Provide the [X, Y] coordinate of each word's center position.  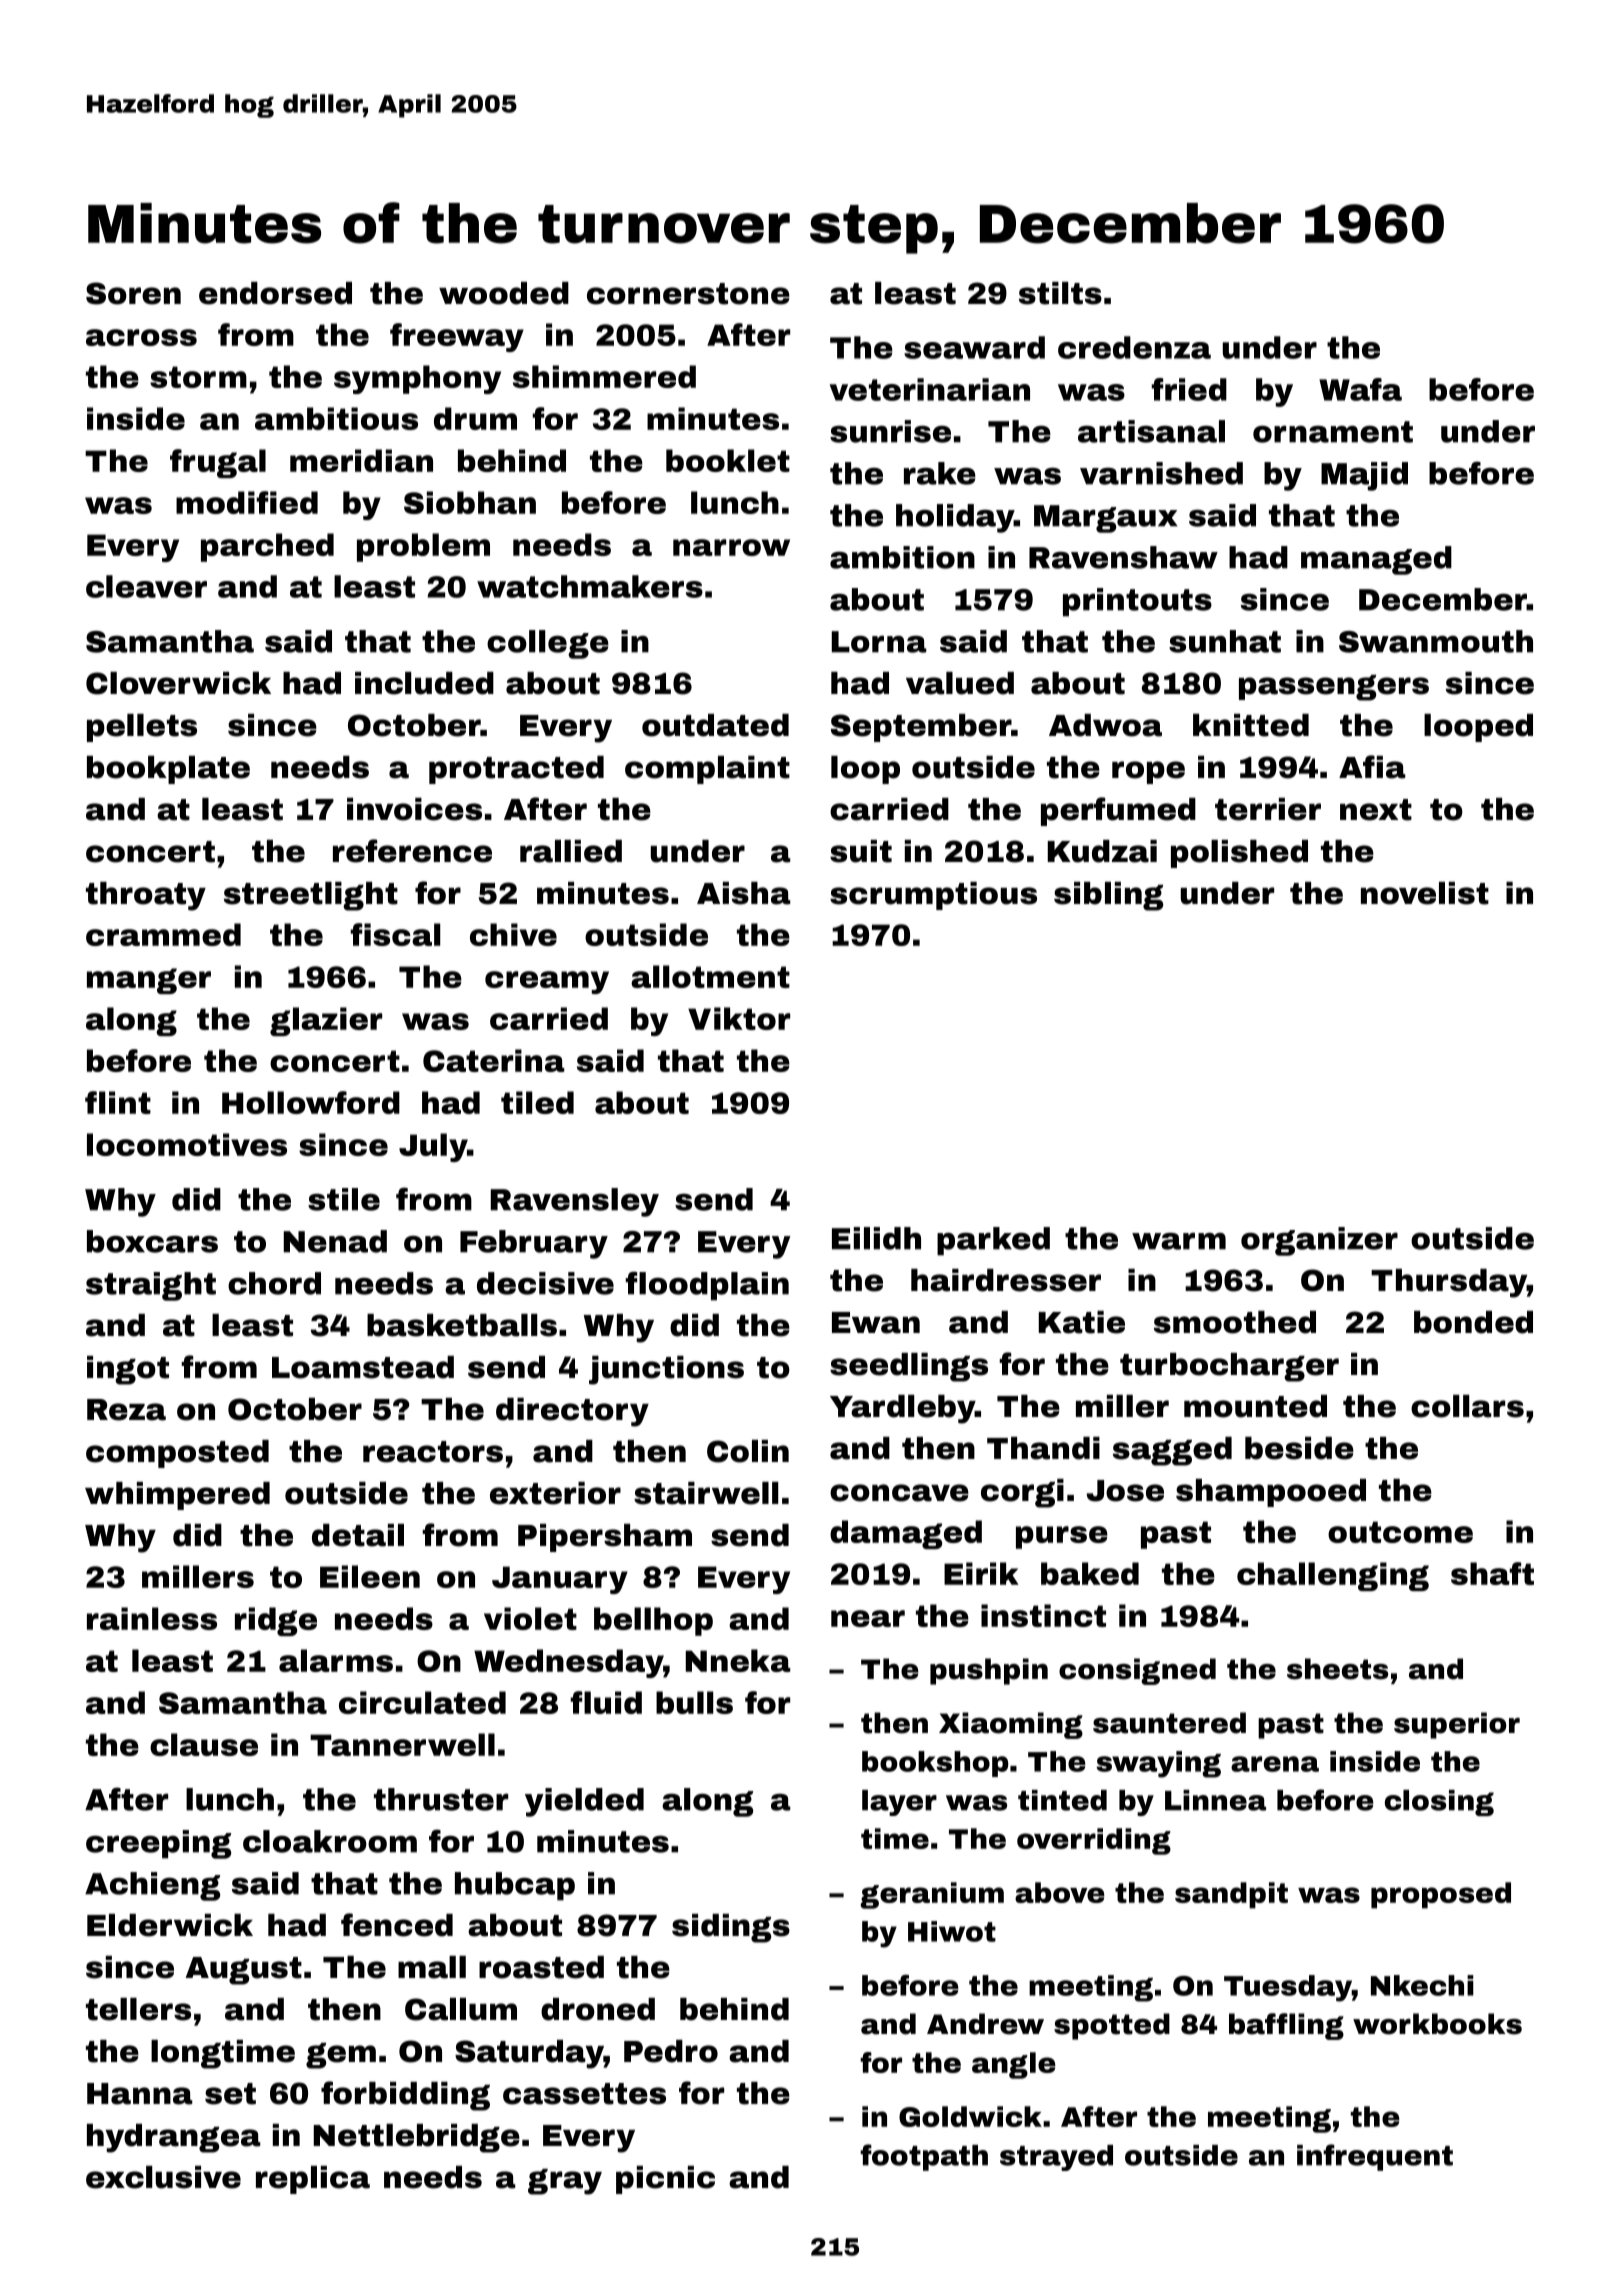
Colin [748, 1451]
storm [198, 377]
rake [940, 473]
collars [1467, 1406]
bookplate [168, 770]
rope [1148, 772]
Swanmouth [1436, 641]
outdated [715, 725]
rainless [152, 1618]
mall [432, 1967]
